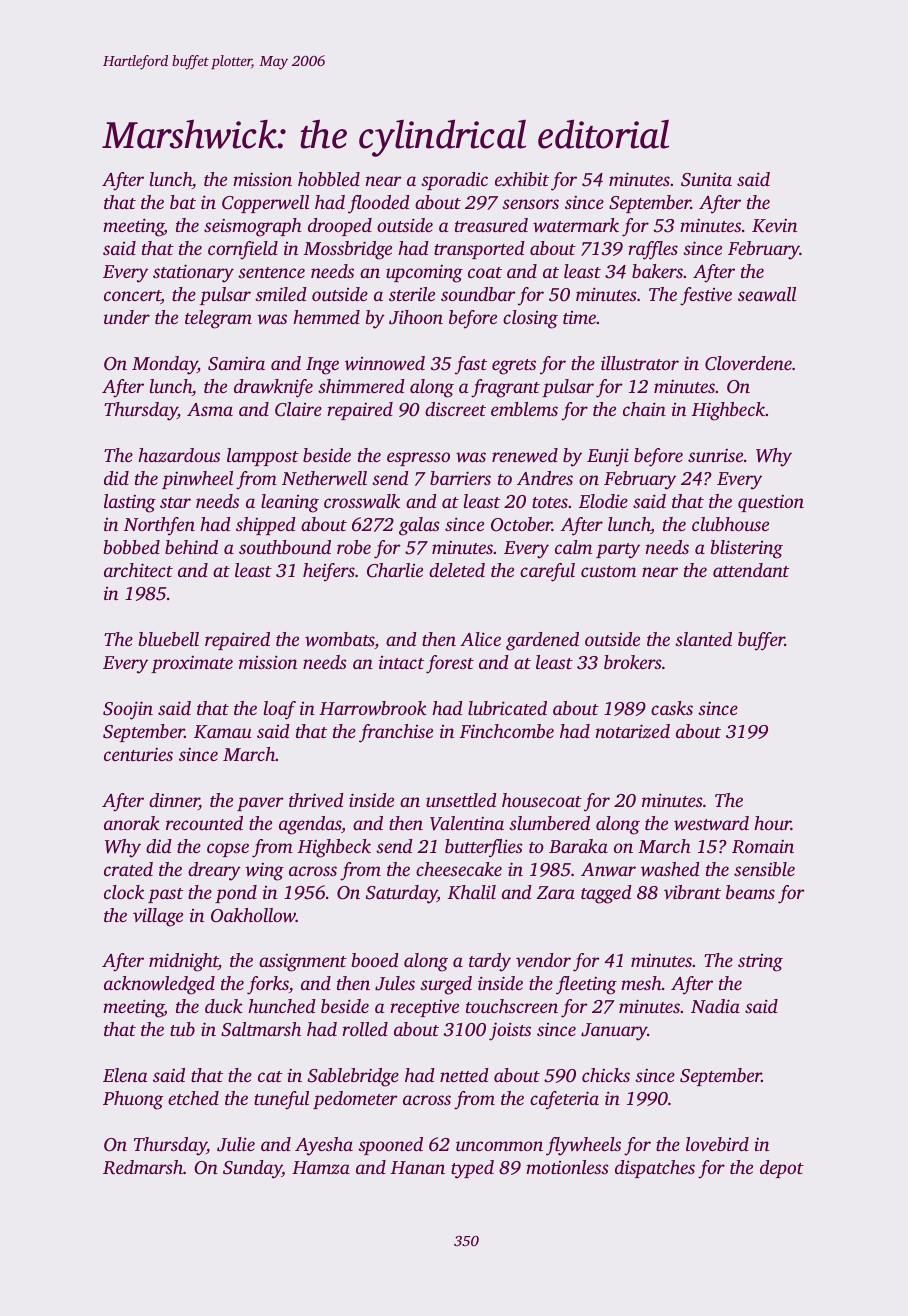 The image size is (908, 1316). Describe the element at coordinates (127, 317) in the screenshot. I see `under` at that location.
